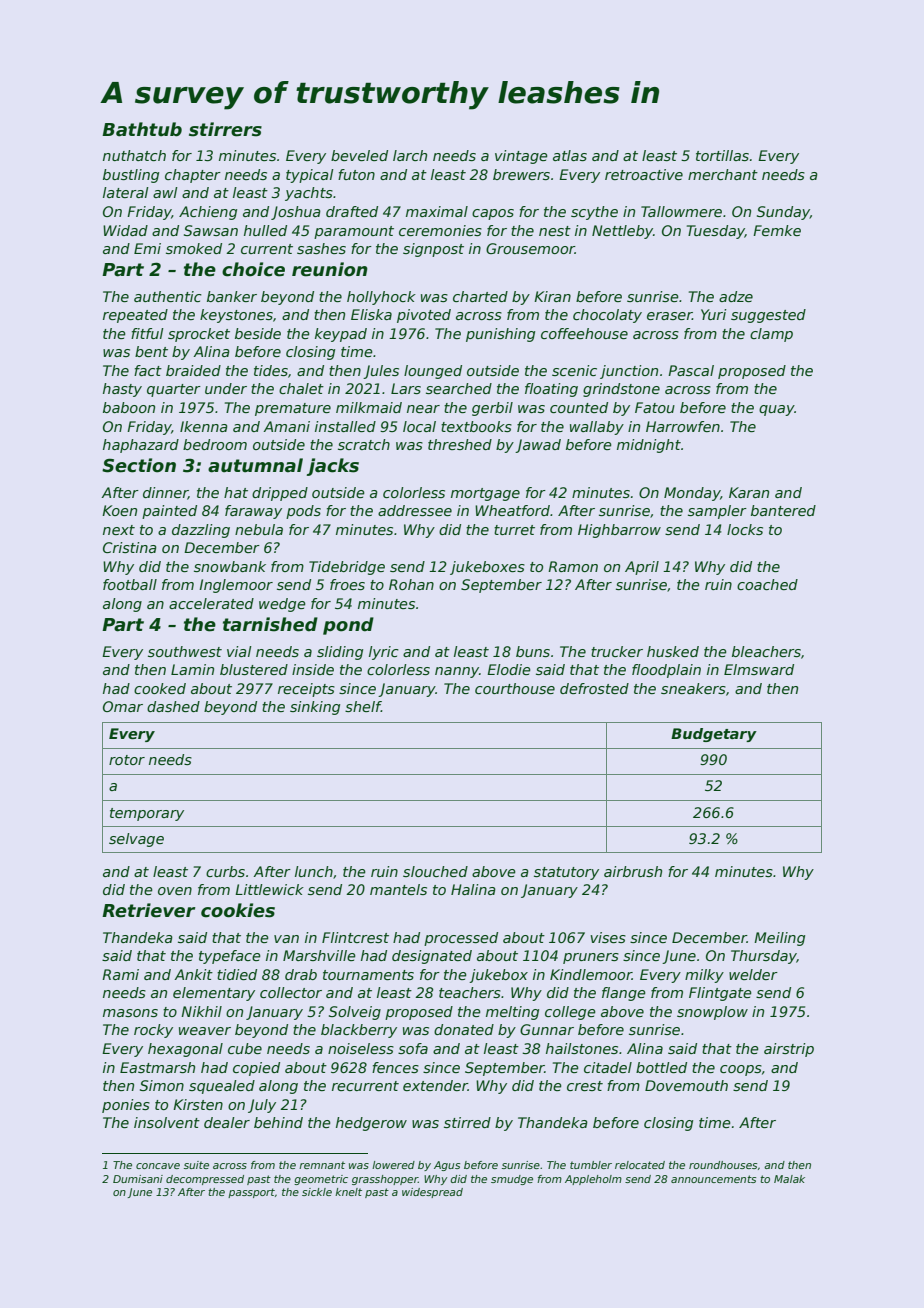  What do you see at coordinates (225, 129) in the screenshot?
I see `stirrers` at bounding box center [225, 129].
